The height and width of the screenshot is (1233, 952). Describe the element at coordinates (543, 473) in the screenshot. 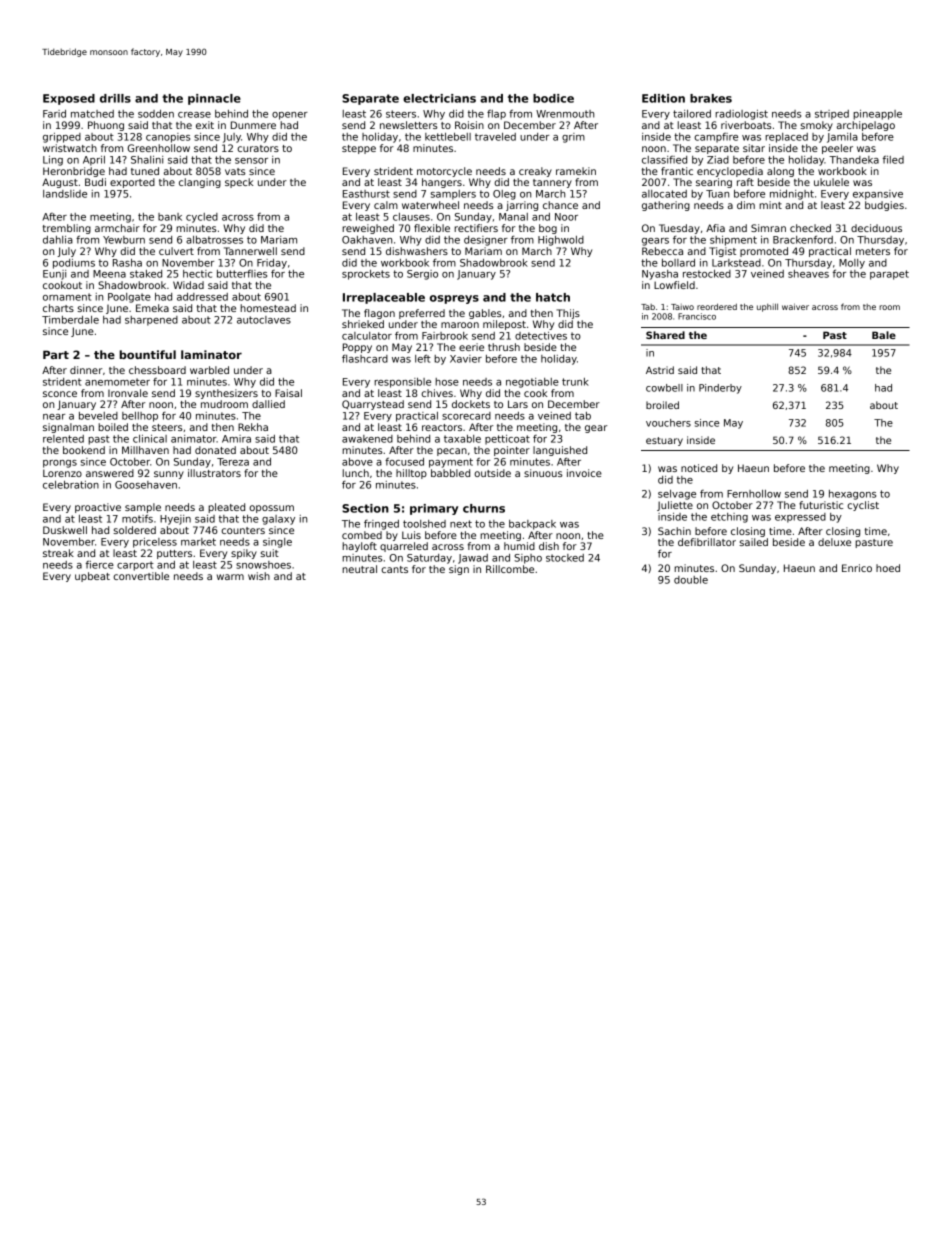

I see `sinuous` at that location.
